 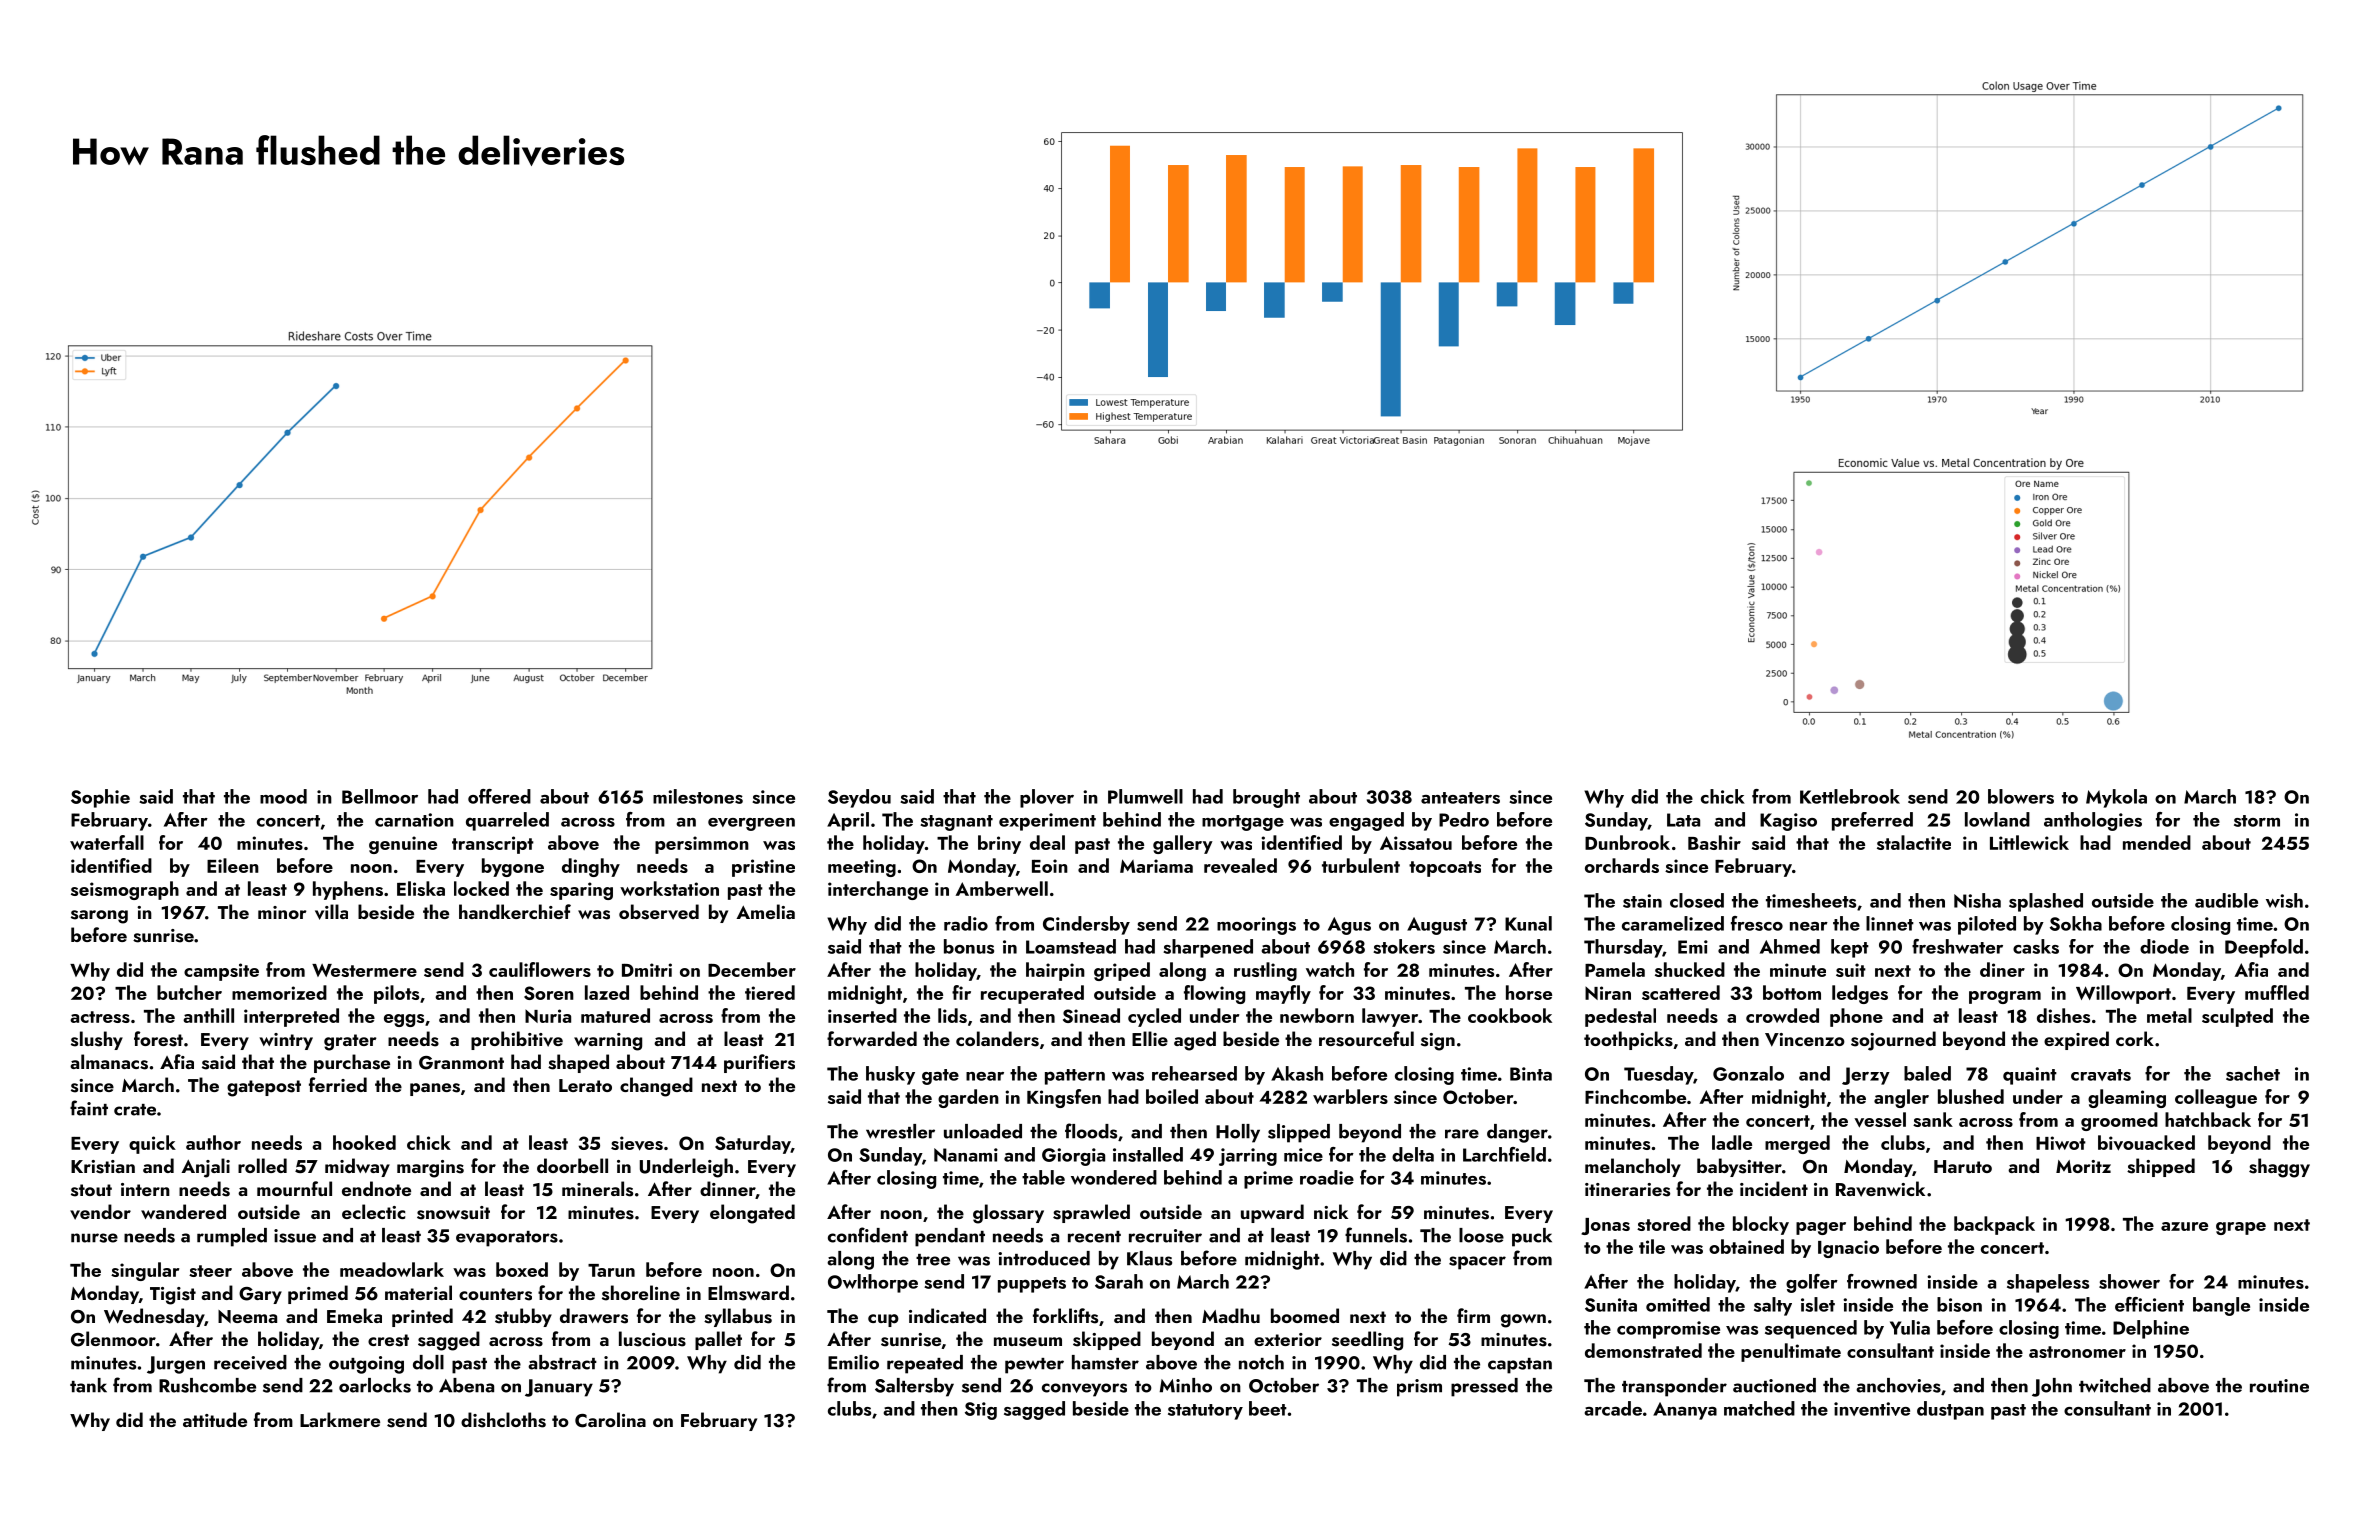 What do you see at coordinates (859, 798) in the document?
I see `Seydou` at bounding box center [859, 798].
